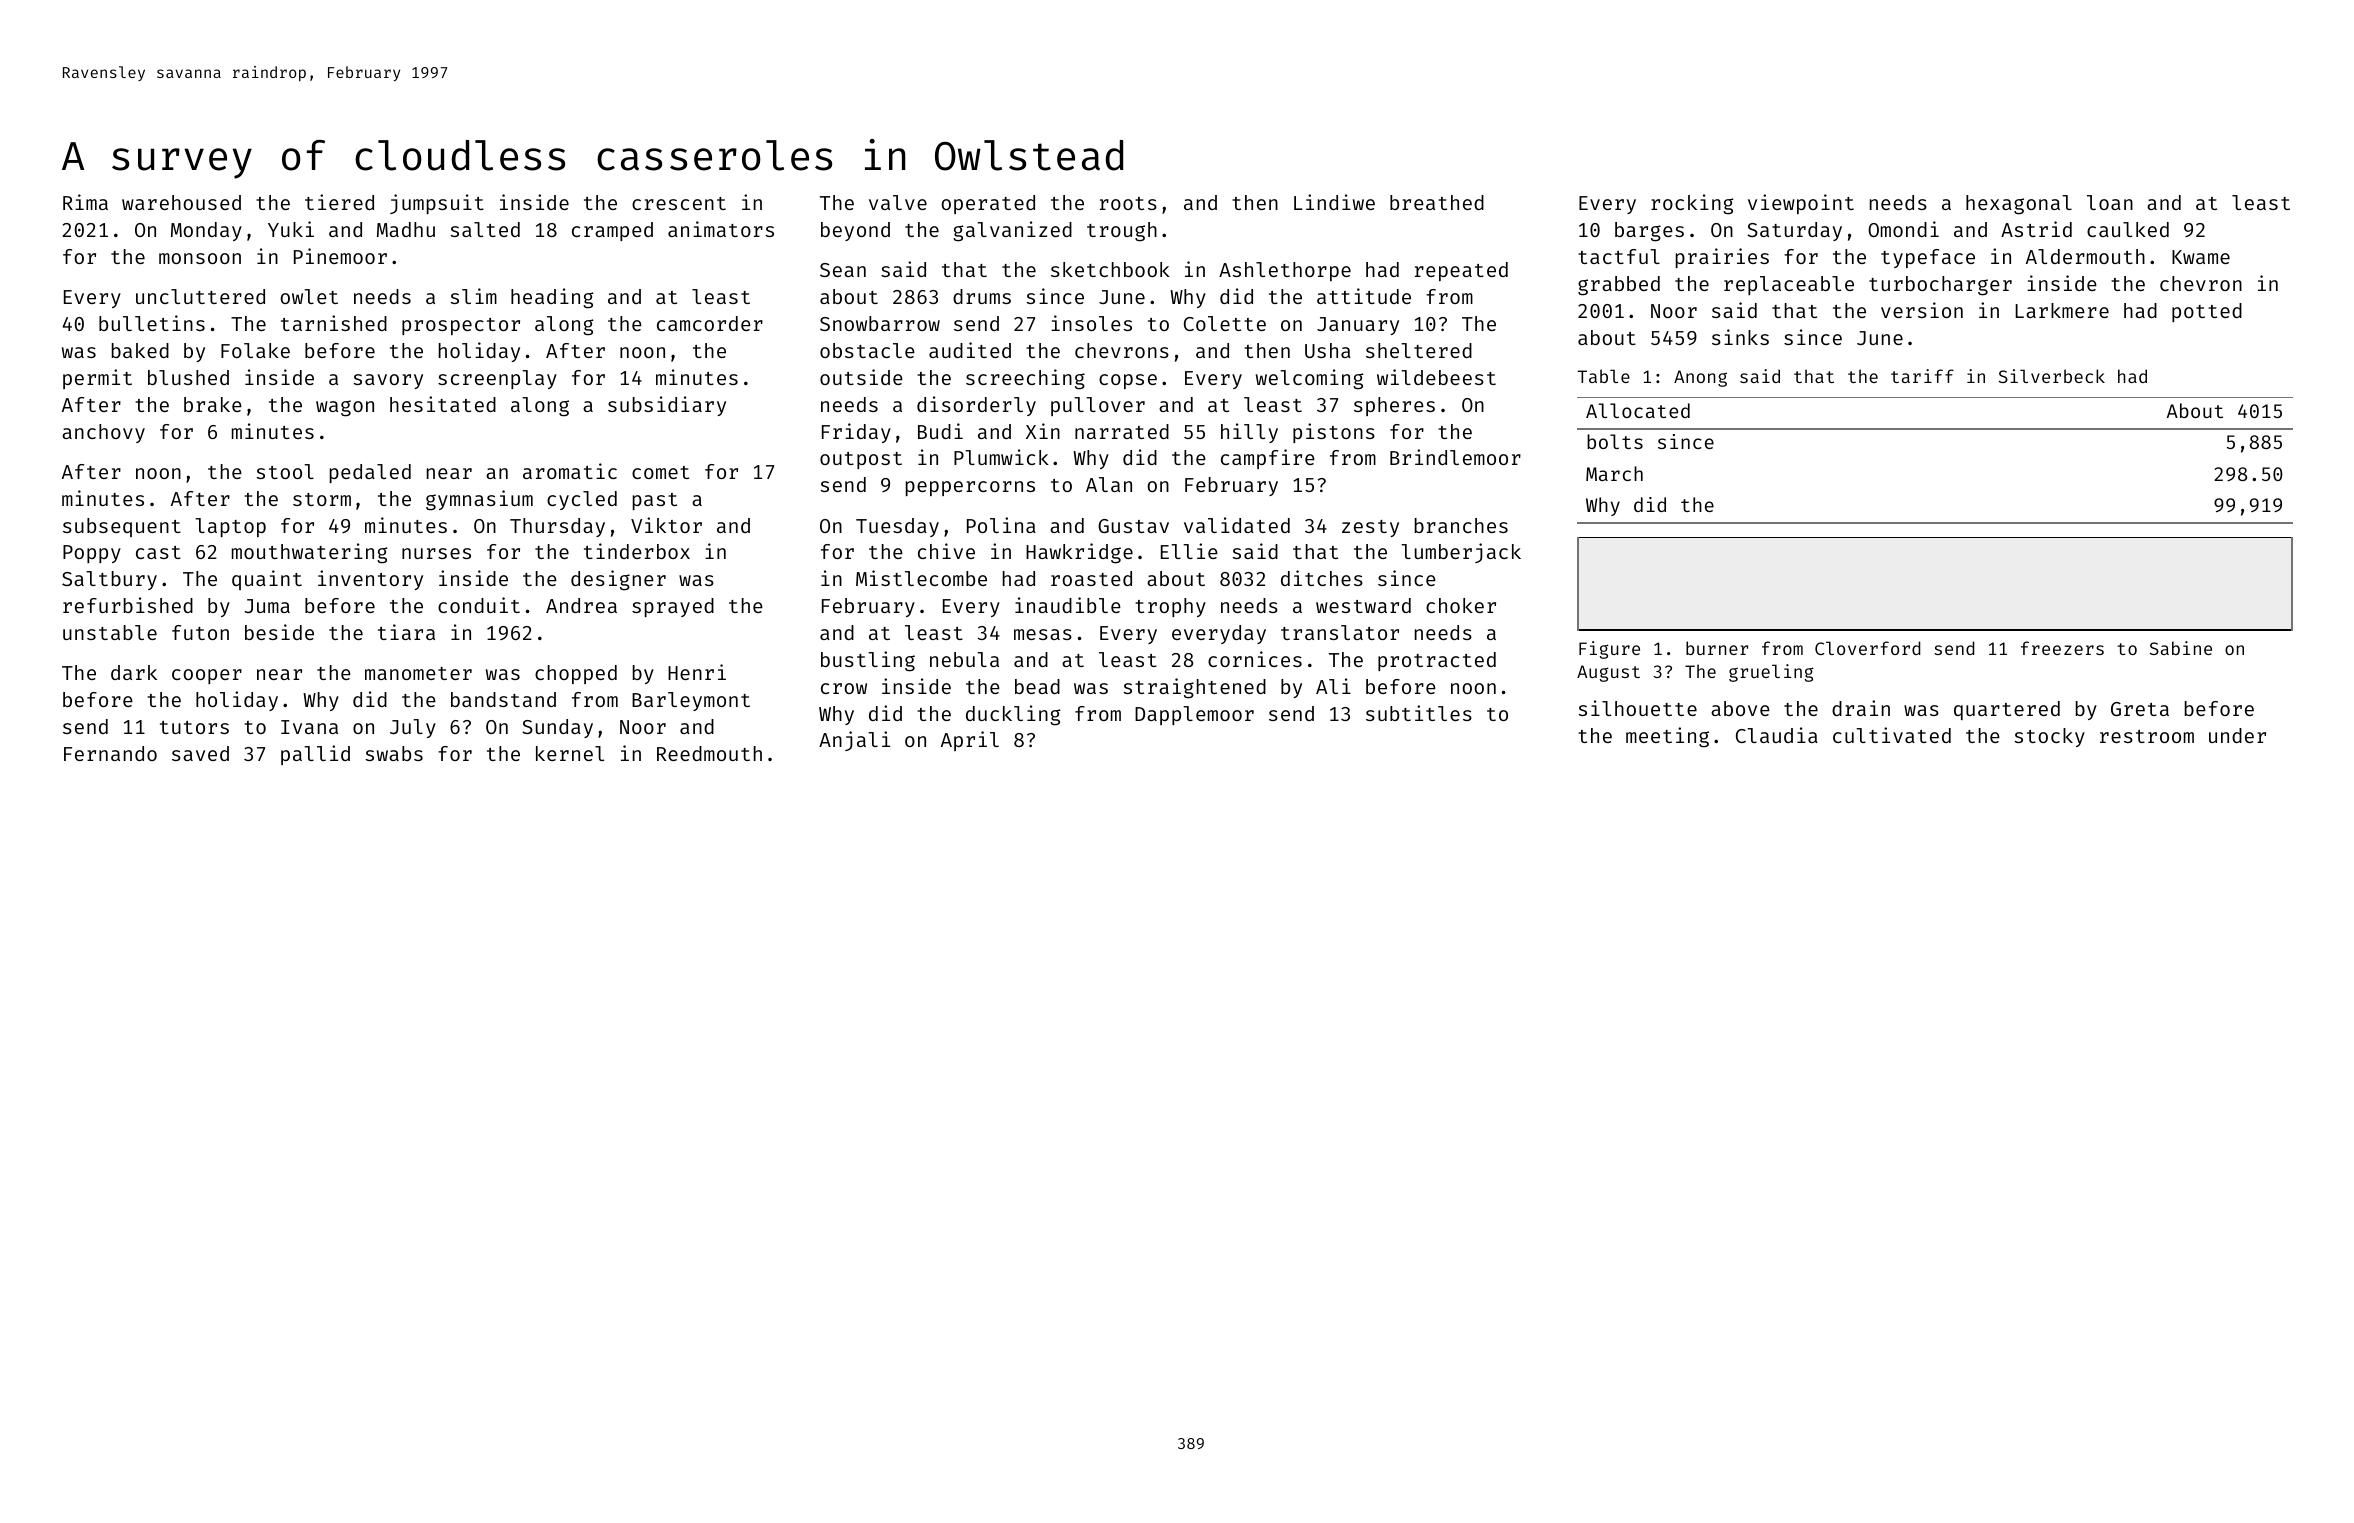  What do you see at coordinates (1122, 232) in the screenshot?
I see `trough` at bounding box center [1122, 232].
